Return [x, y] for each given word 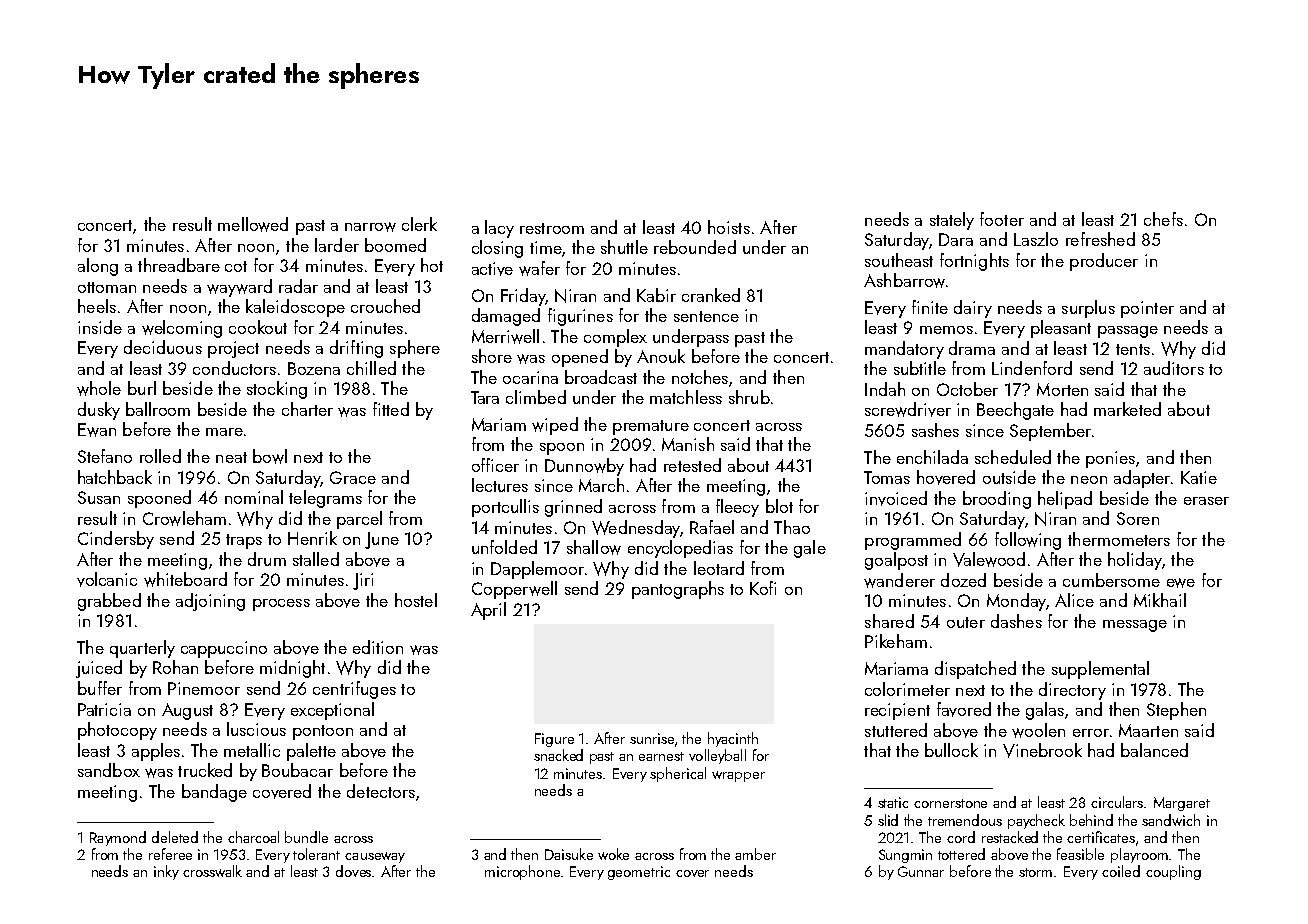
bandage [214, 793]
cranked [711, 295]
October [967, 389]
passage [1128, 332]
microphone [522, 872]
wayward [239, 288]
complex [615, 338]
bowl [270, 456]
